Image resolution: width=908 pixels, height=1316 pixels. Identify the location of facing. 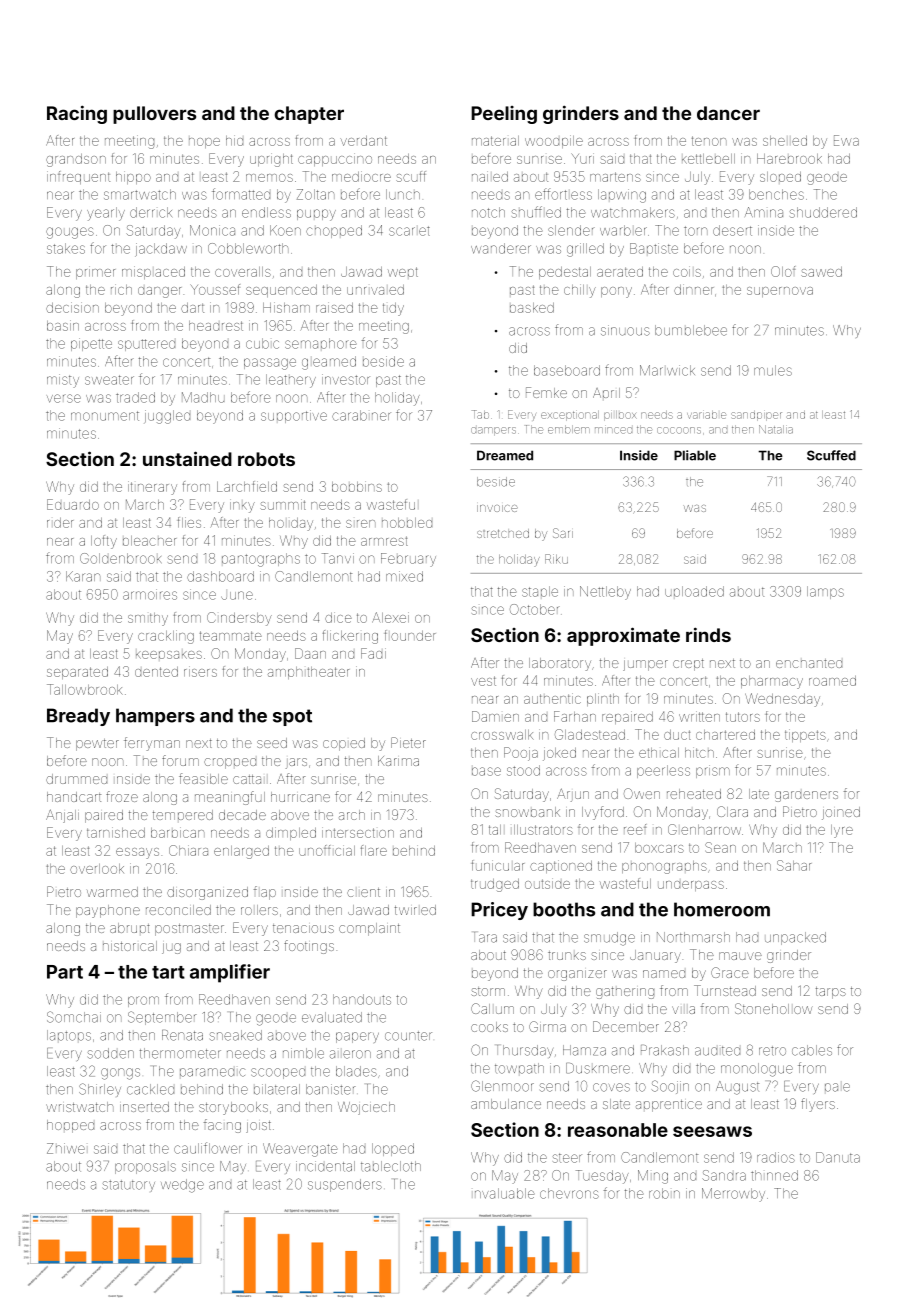
(222, 1126).
